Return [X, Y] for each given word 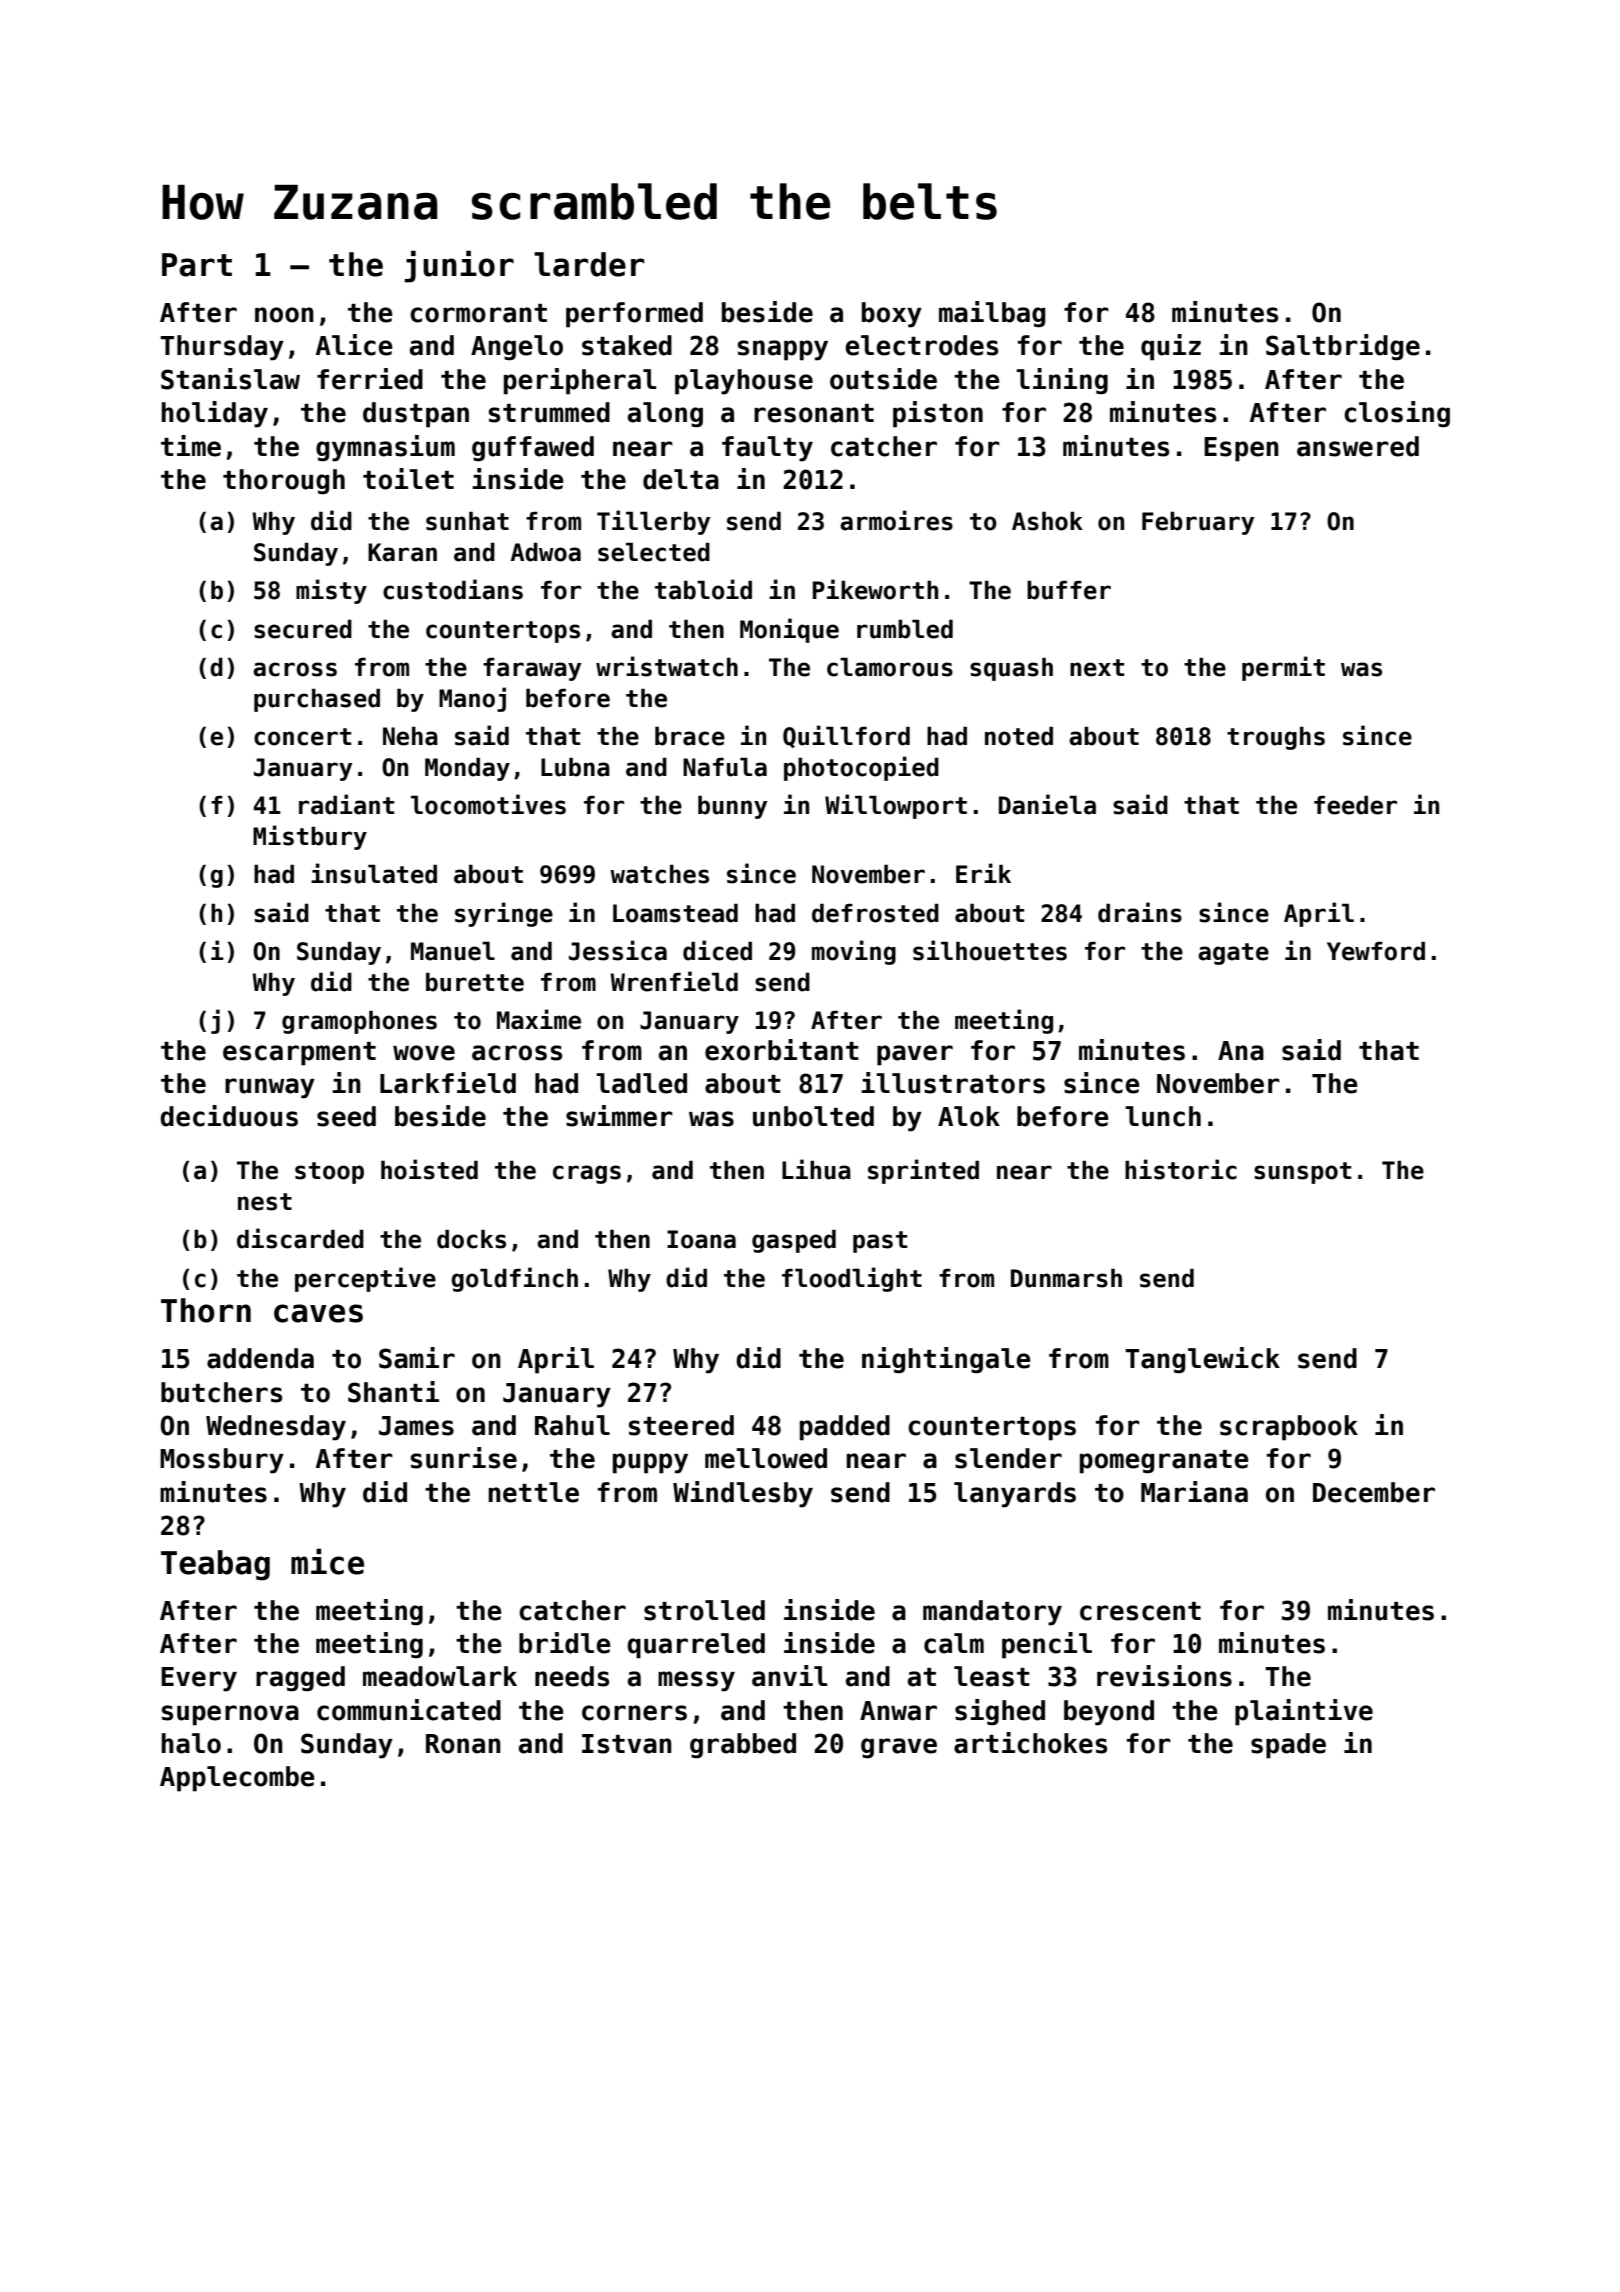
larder [589, 264]
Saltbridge [1343, 347]
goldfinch [514, 1279]
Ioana [701, 1239]
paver [915, 1055]
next [1097, 668]
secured [303, 629]
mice [327, 1561]
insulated [374, 873]
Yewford [1376, 951]
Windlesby [743, 1494]
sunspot [1302, 1173]
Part [197, 265]
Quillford [846, 736]
